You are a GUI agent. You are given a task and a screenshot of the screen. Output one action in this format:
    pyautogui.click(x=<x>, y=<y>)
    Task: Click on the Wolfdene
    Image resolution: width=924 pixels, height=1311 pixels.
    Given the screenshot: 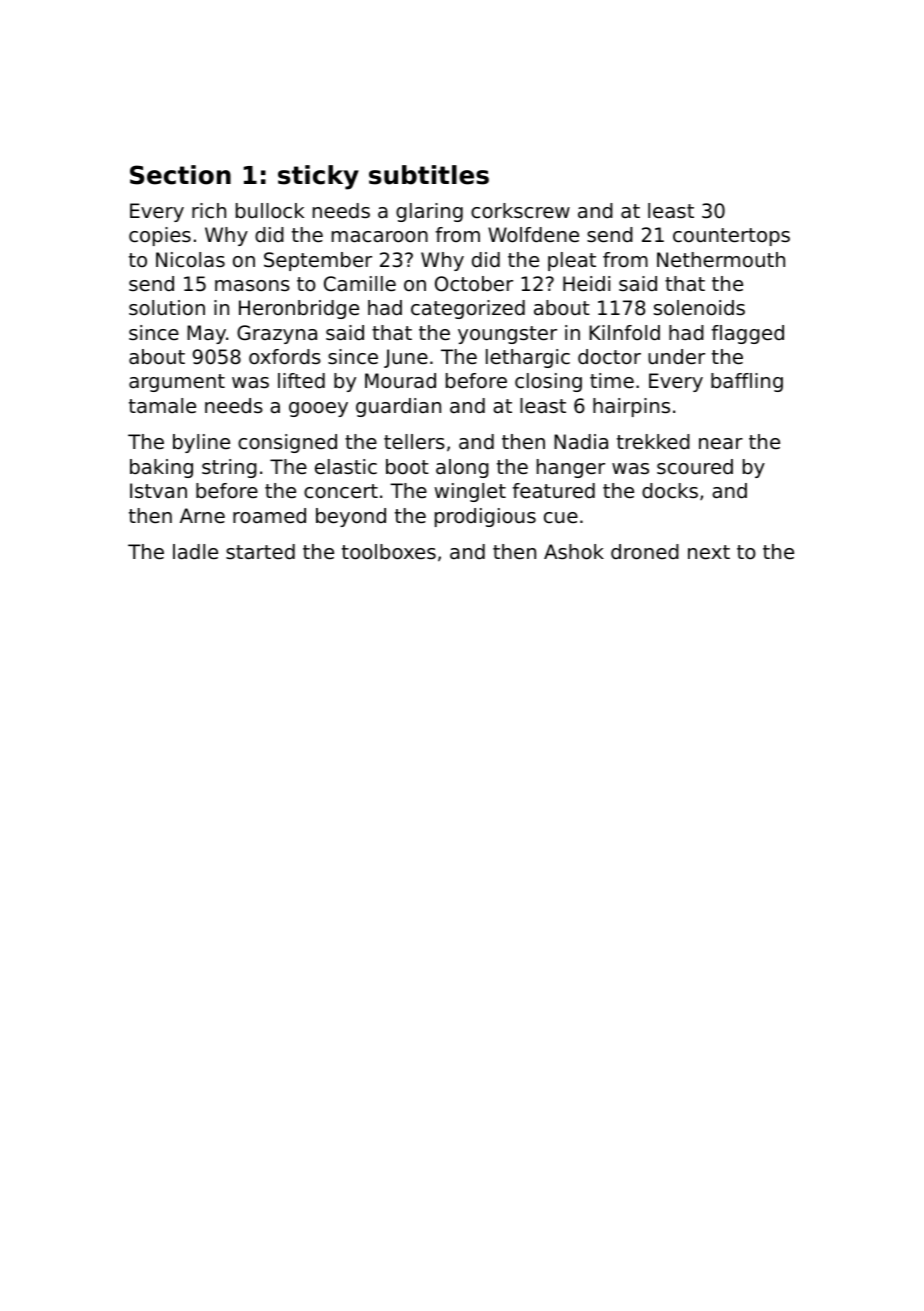 What is the action you would take?
    pyautogui.click(x=533, y=235)
